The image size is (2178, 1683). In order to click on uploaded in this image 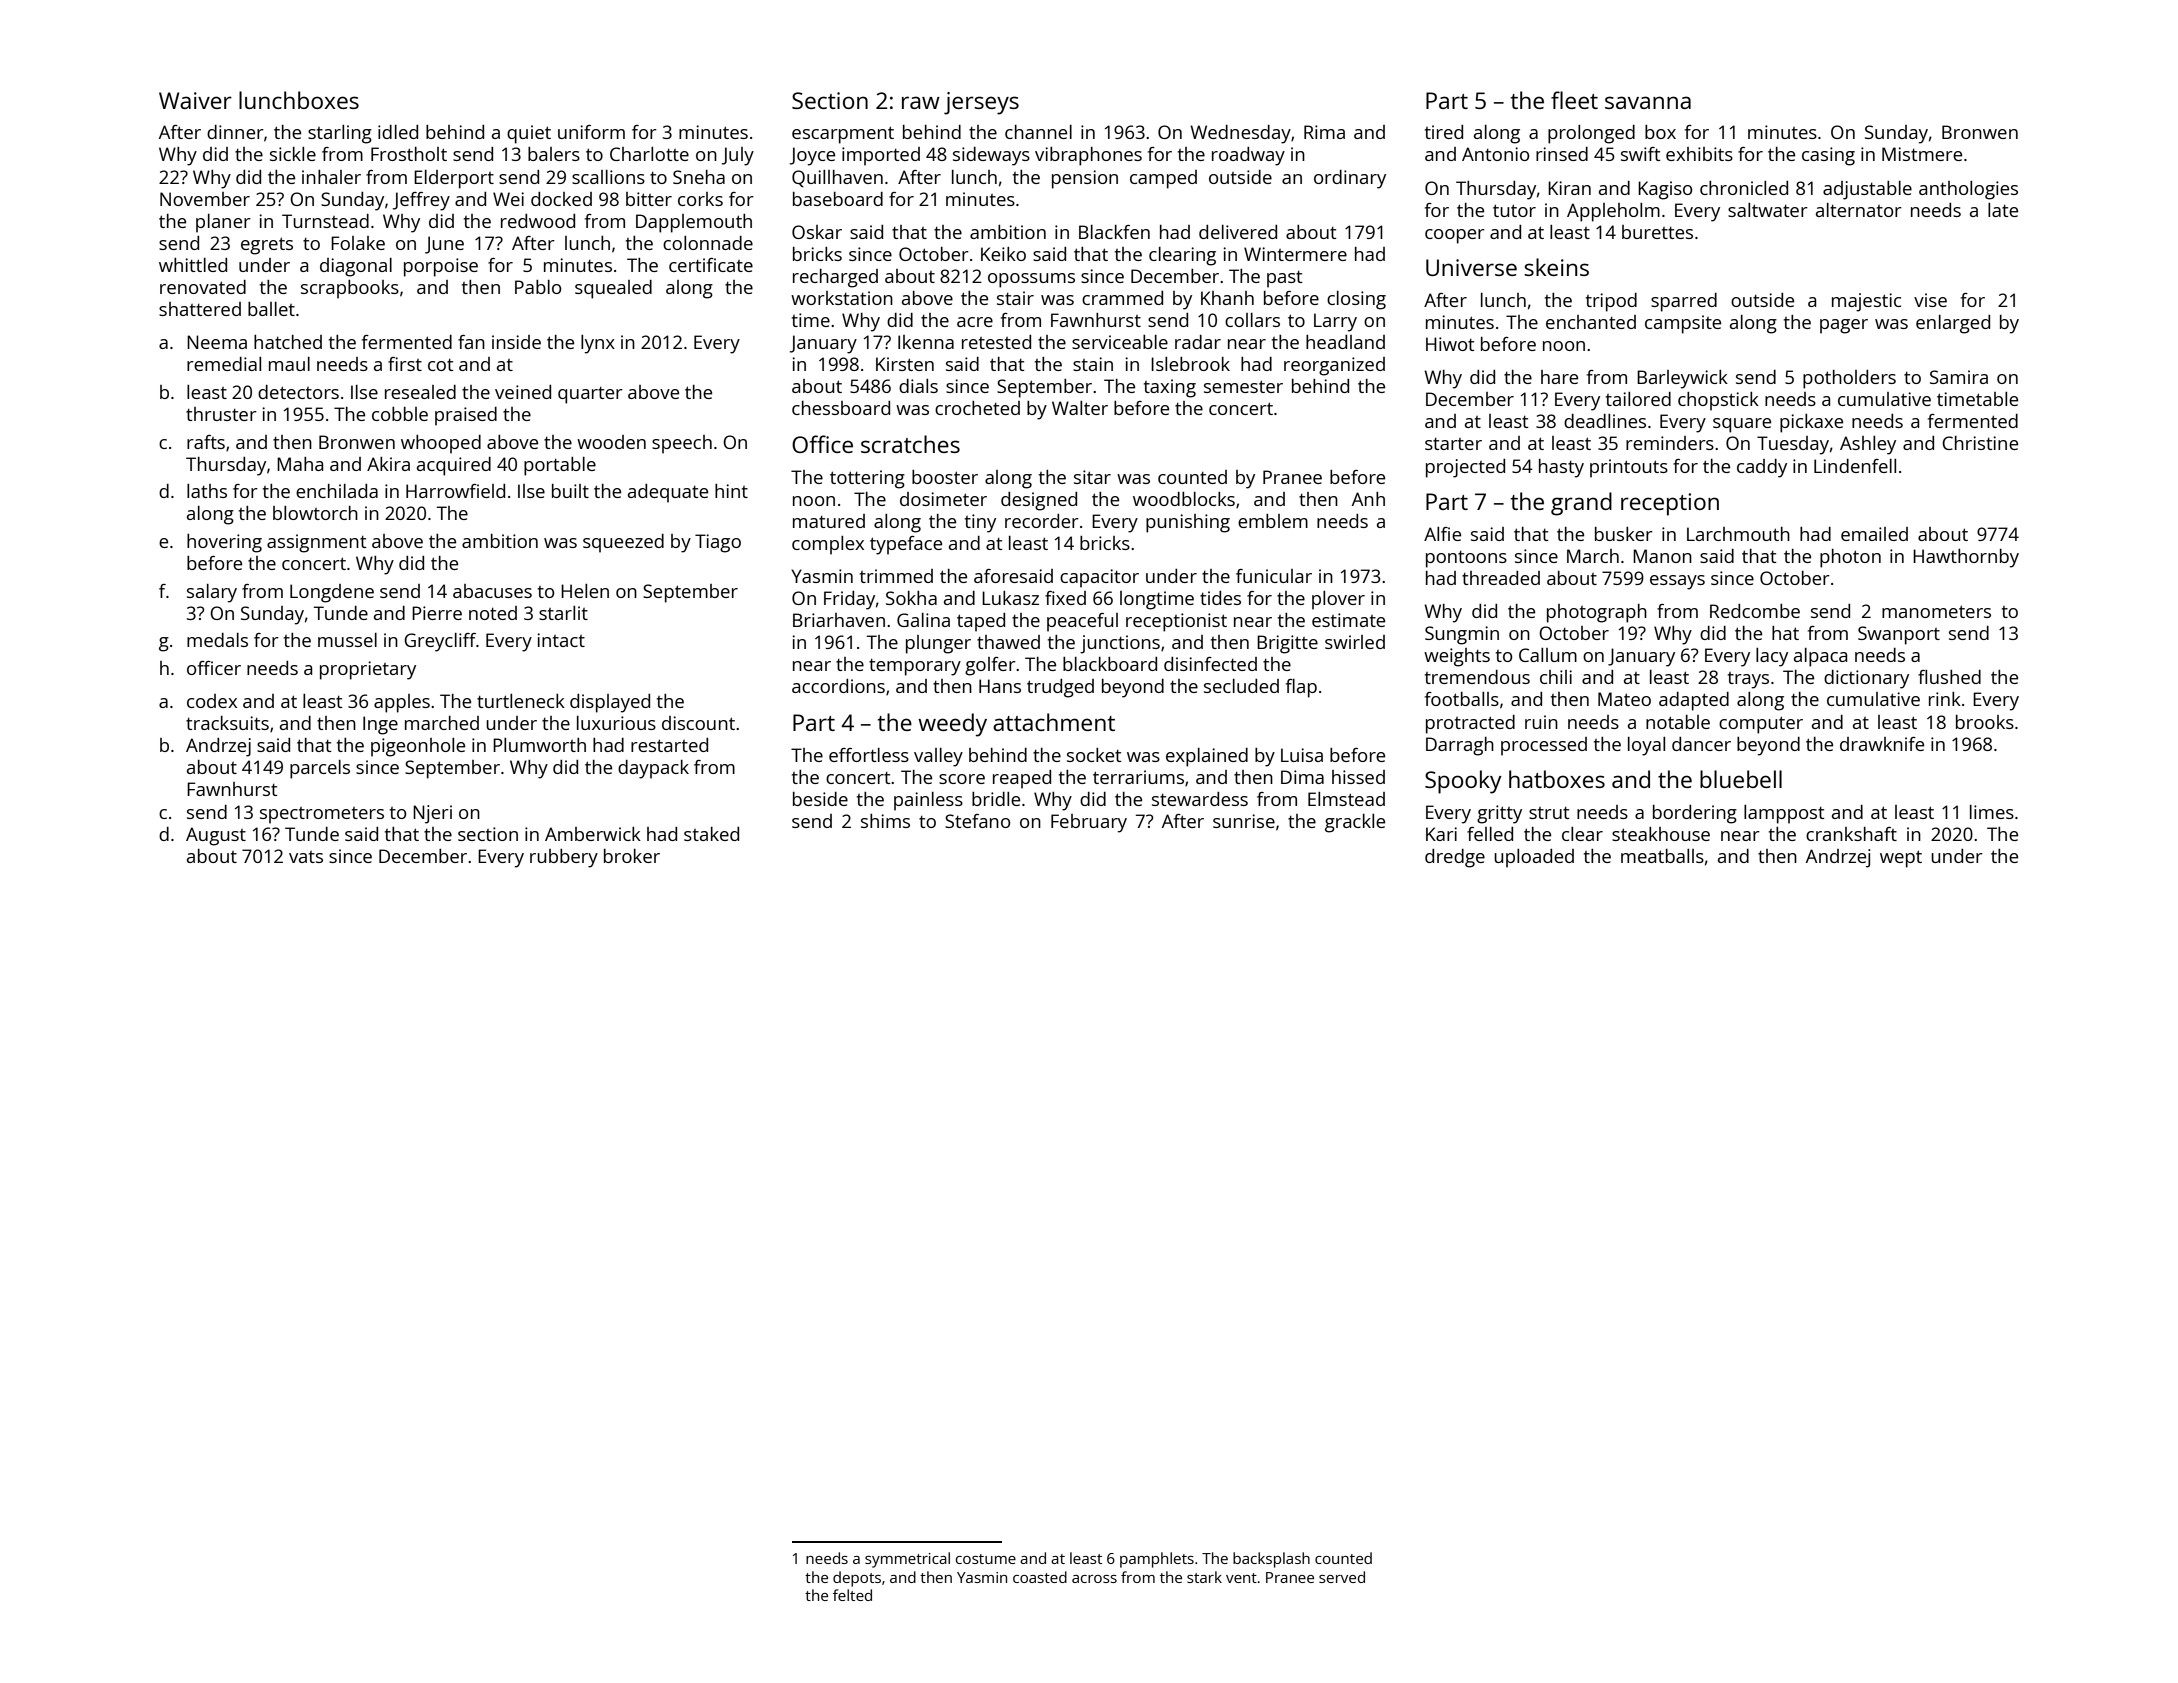, I will do `click(1534, 858)`.
